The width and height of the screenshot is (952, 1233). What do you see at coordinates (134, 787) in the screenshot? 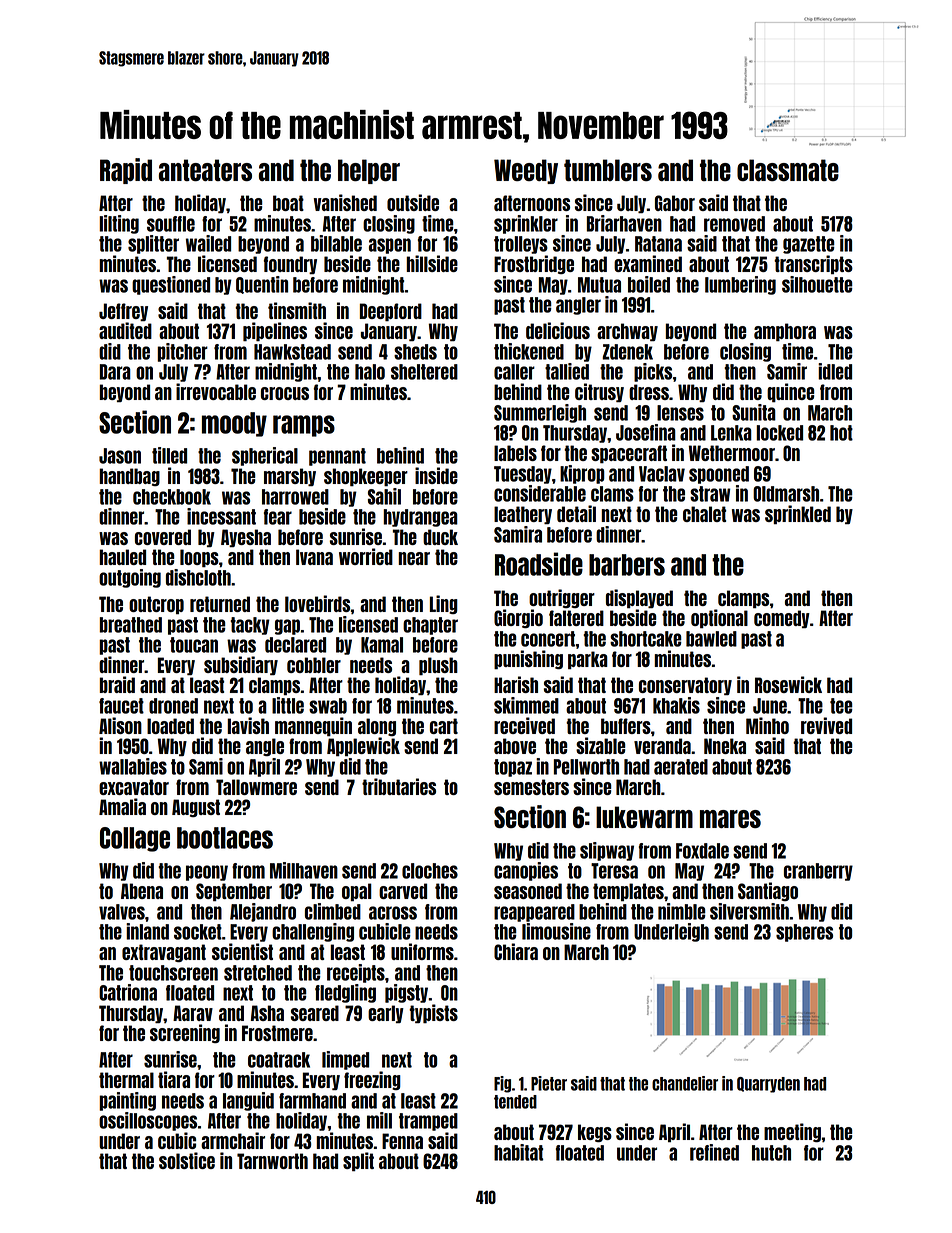
I see `excavator` at bounding box center [134, 787].
